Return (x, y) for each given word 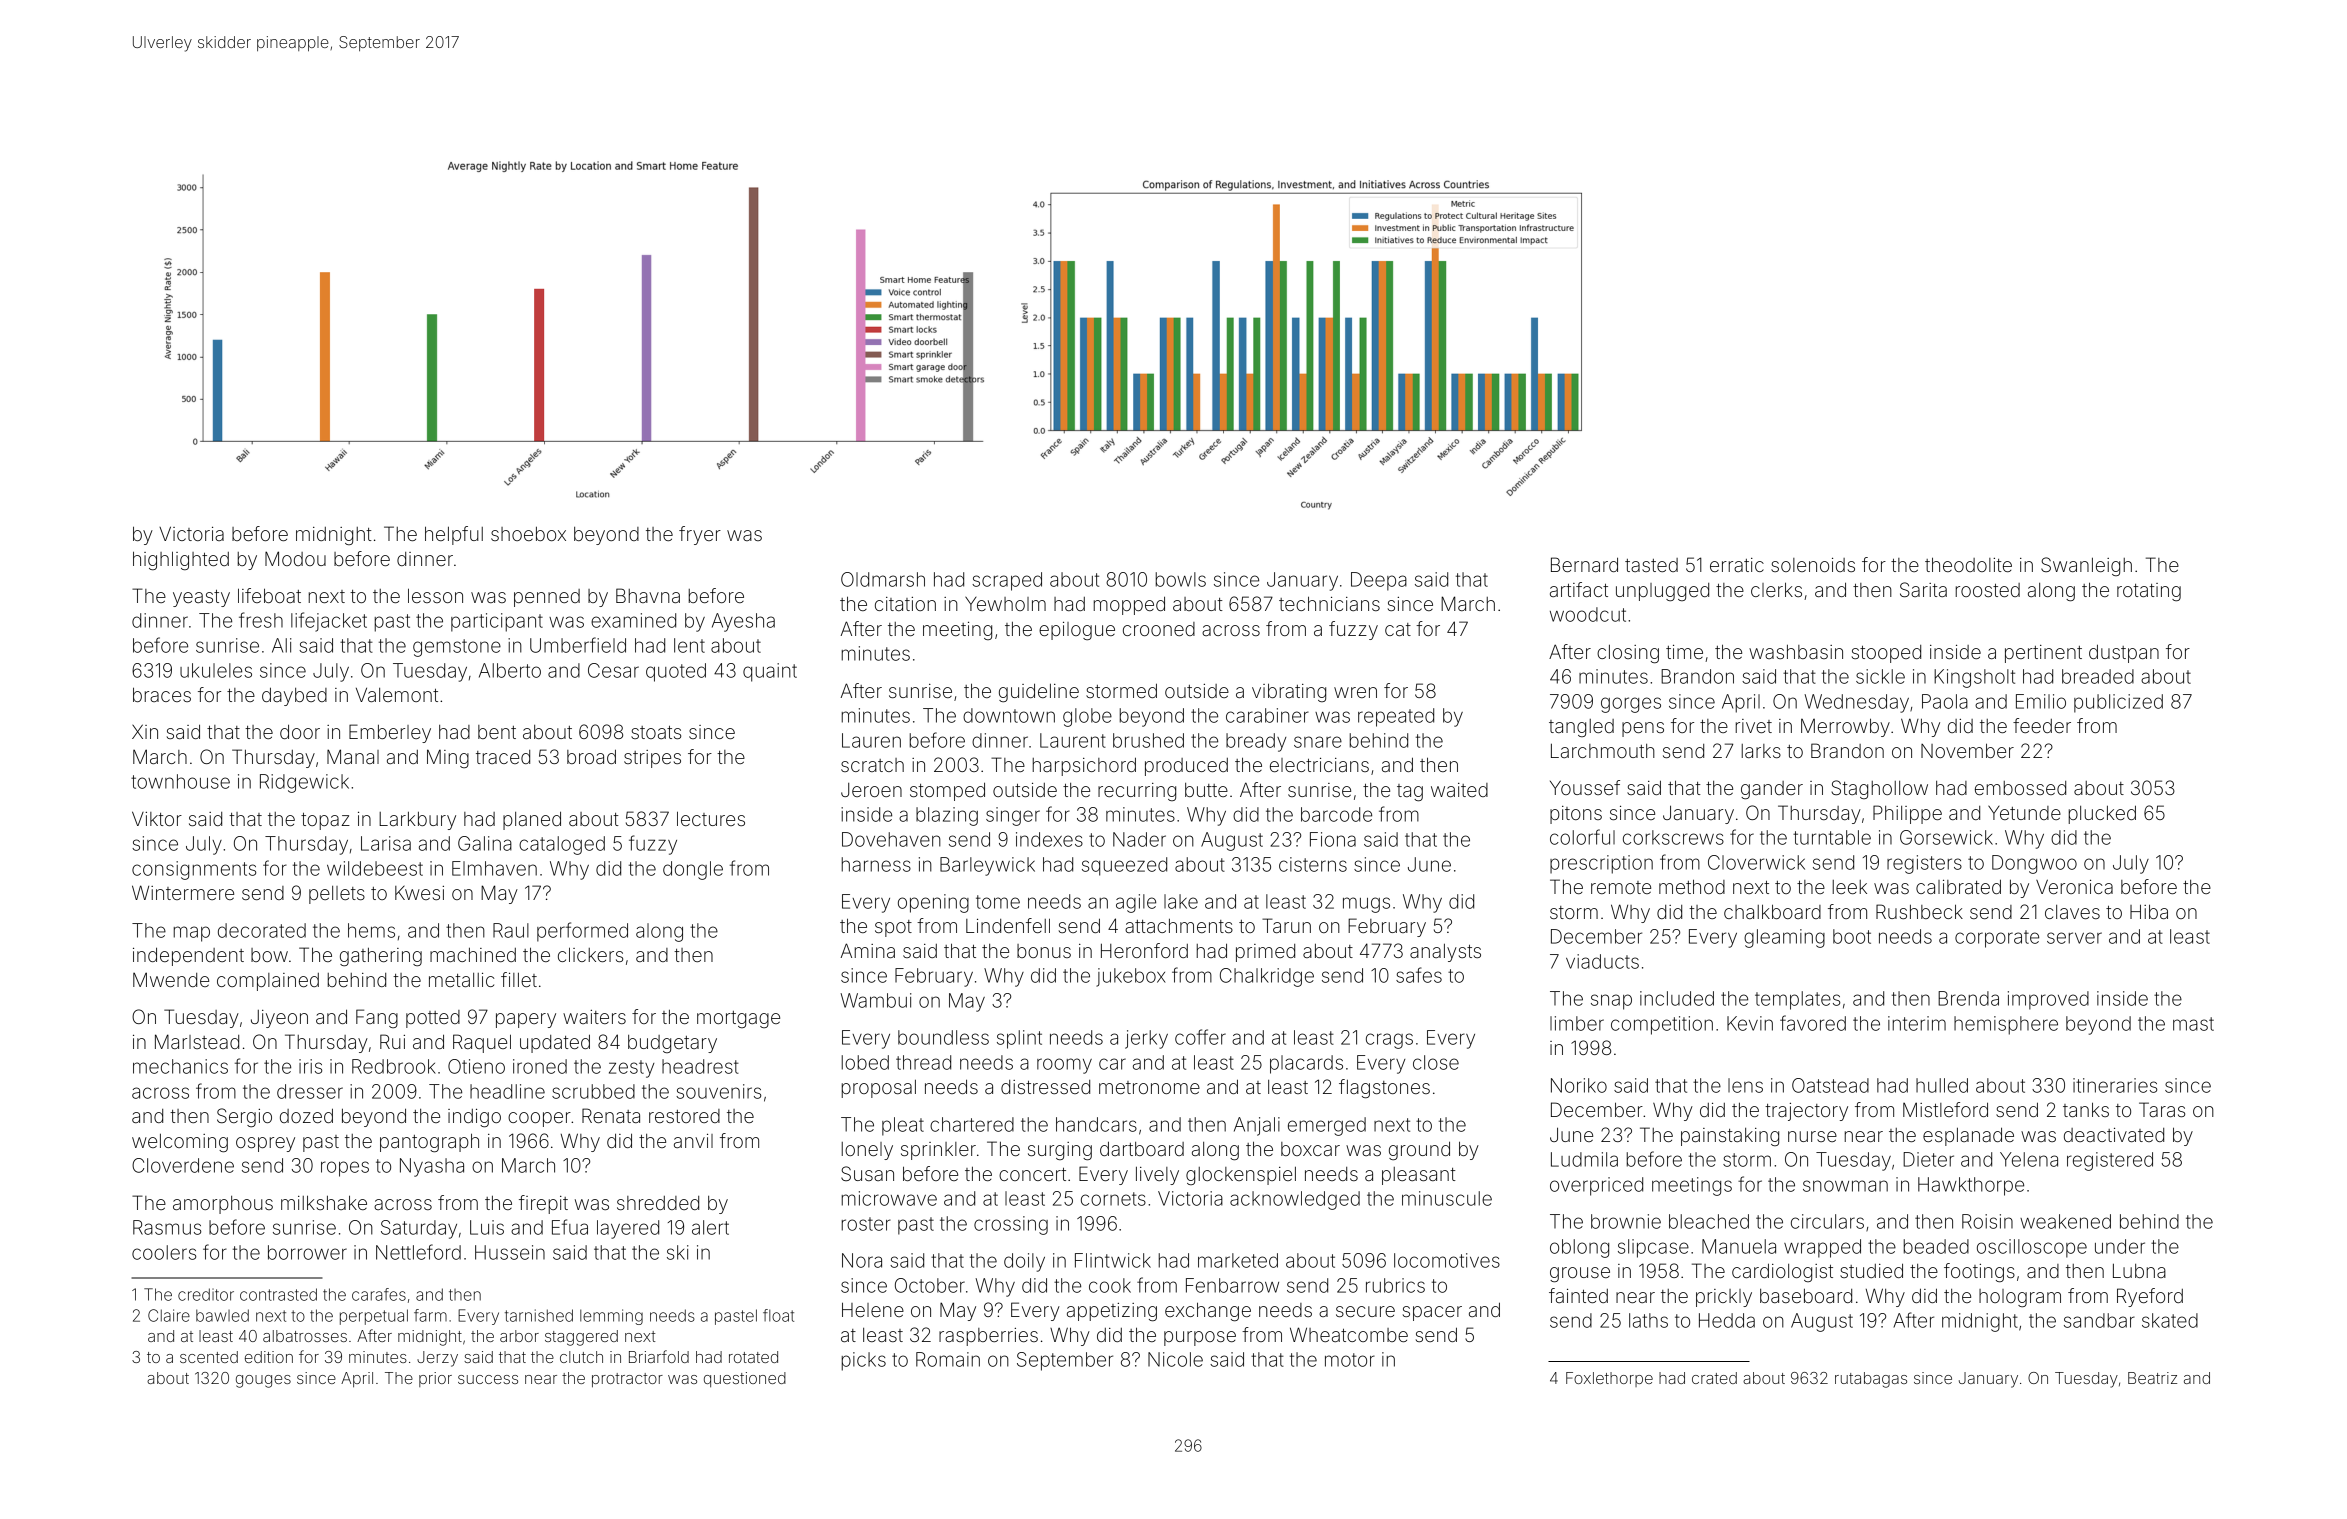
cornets (1113, 1199)
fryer (700, 535)
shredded (658, 1203)
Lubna (2139, 1270)
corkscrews (1673, 837)
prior (435, 1379)
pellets (337, 895)
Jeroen (871, 790)
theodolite (1968, 564)
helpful (454, 535)
